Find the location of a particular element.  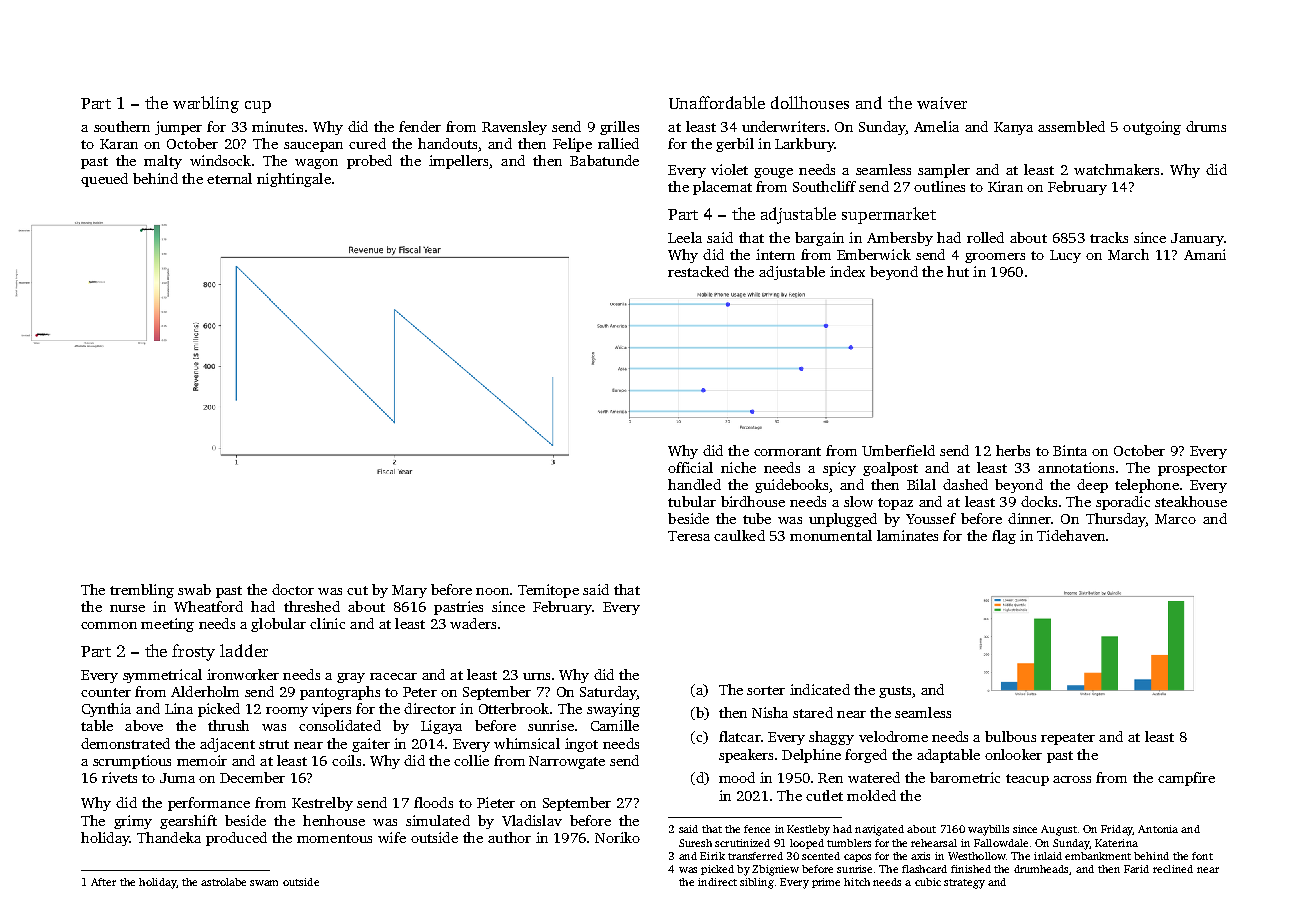

warbling is located at coordinates (206, 104).
